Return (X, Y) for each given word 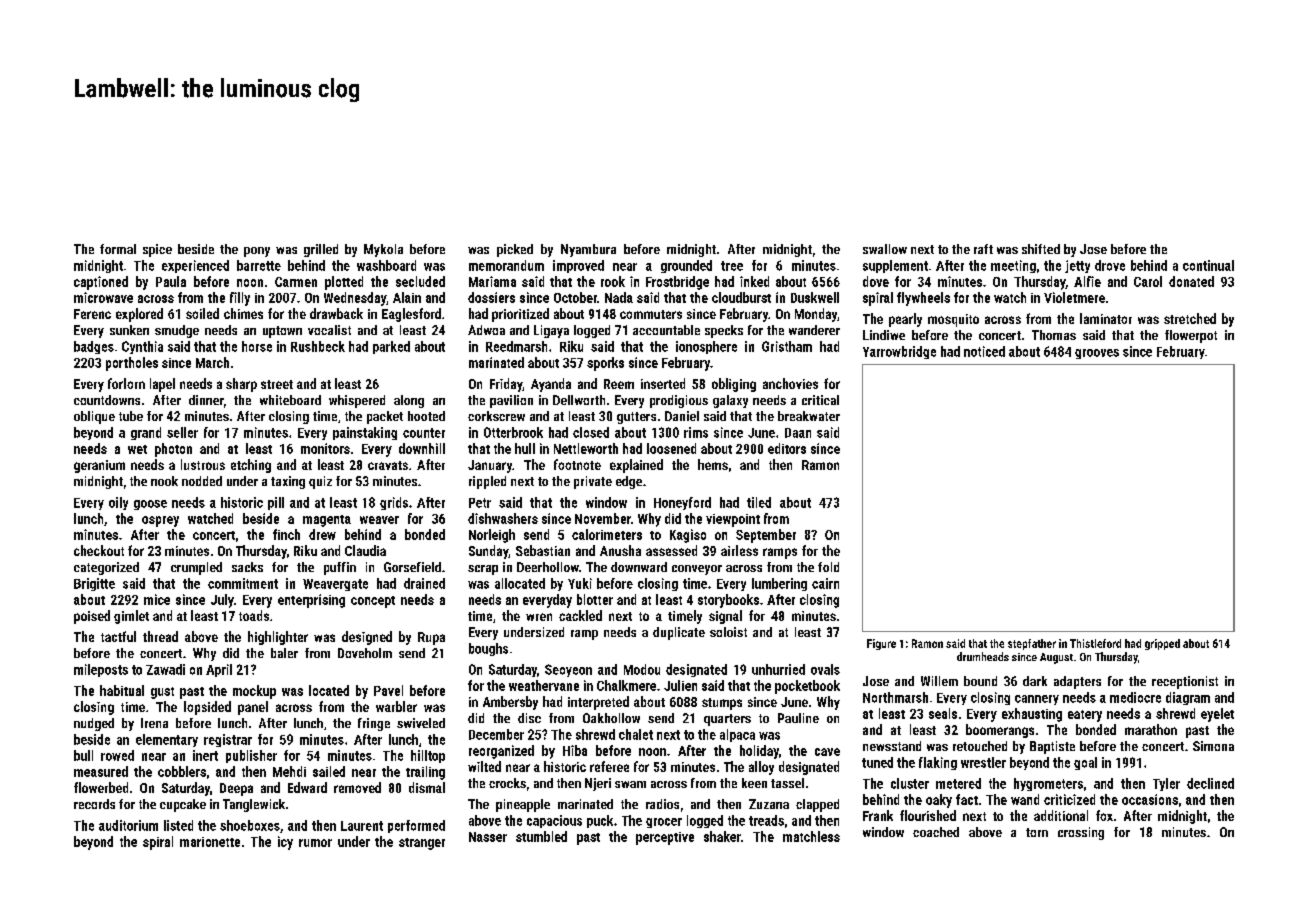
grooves (1097, 354)
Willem (939, 681)
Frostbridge (677, 283)
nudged (94, 724)
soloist (728, 632)
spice (157, 250)
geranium (99, 466)
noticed (984, 351)
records (94, 804)
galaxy (730, 401)
